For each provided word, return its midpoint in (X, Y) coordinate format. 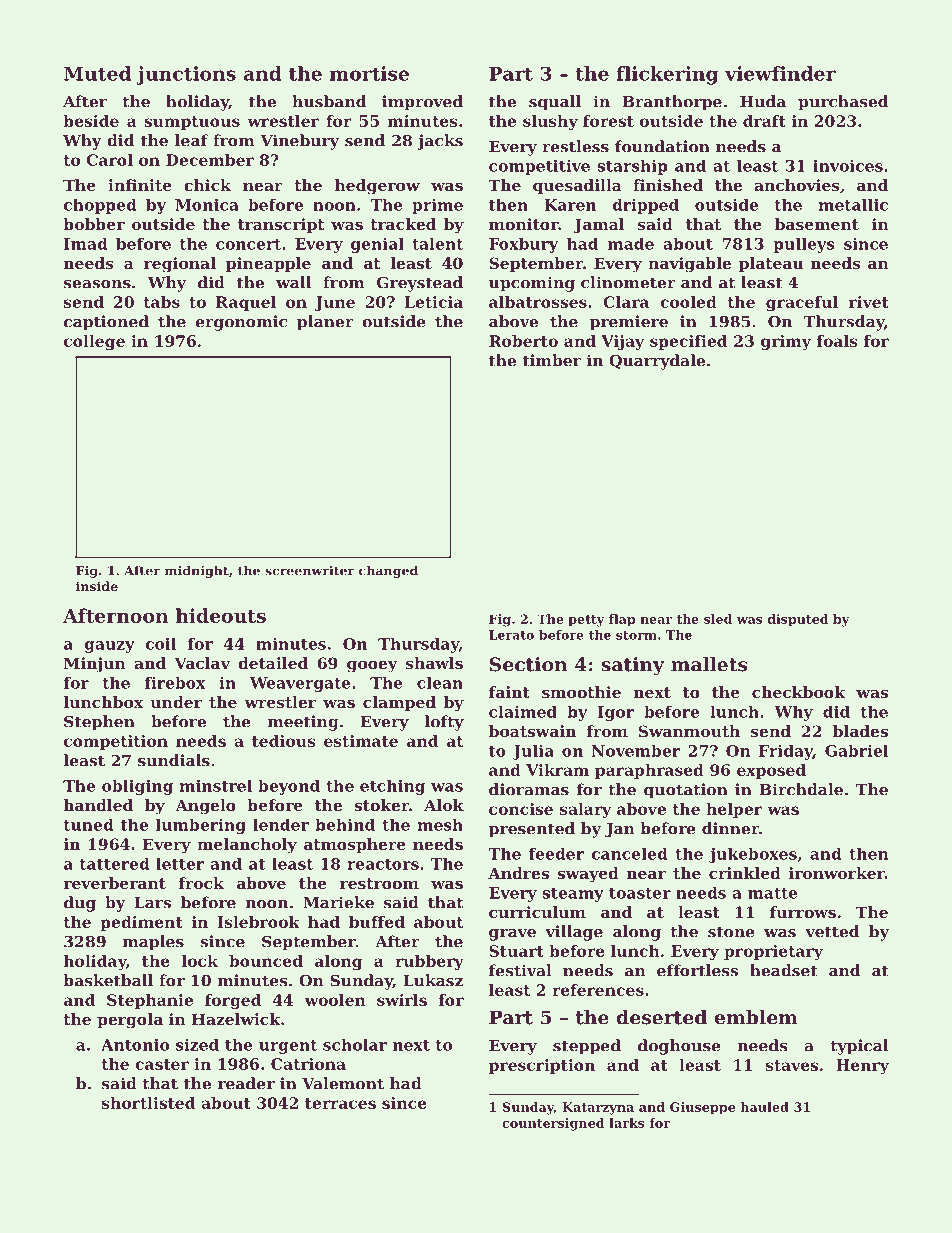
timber (552, 360)
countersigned (553, 1124)
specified (688, 342)
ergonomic (241, 323)
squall (555, 103)
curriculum (537, 912)
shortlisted (148, 1103)
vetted (832, 931)
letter (180, 863)
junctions (186, 75)
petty (586, 621)
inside (97, 586)
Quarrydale (657, 362)
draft (764, 121)
